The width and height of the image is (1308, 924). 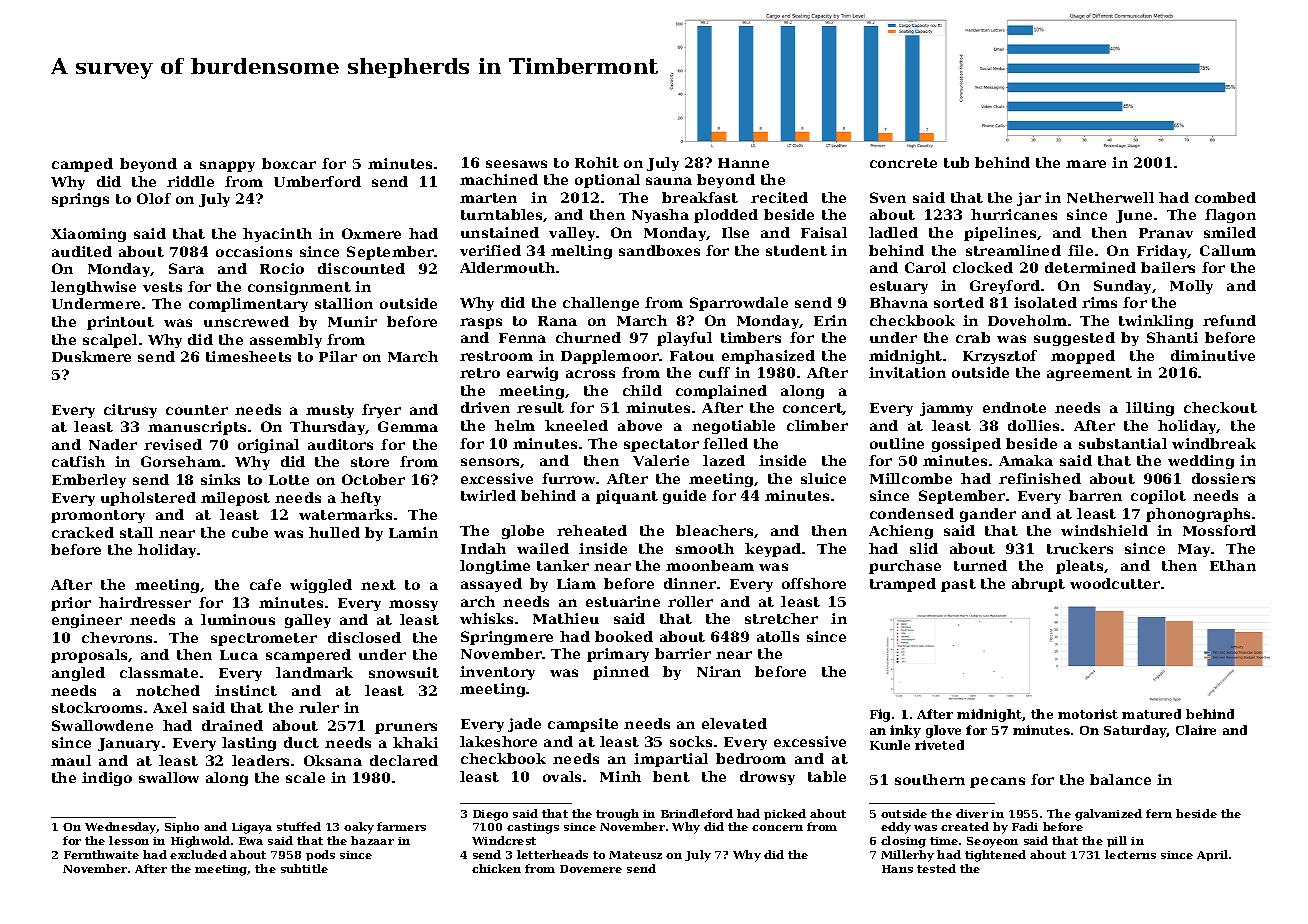 What do you see at coordinates (488, 198) in the image?
I see `marten` at bounding box center [488, 198].
